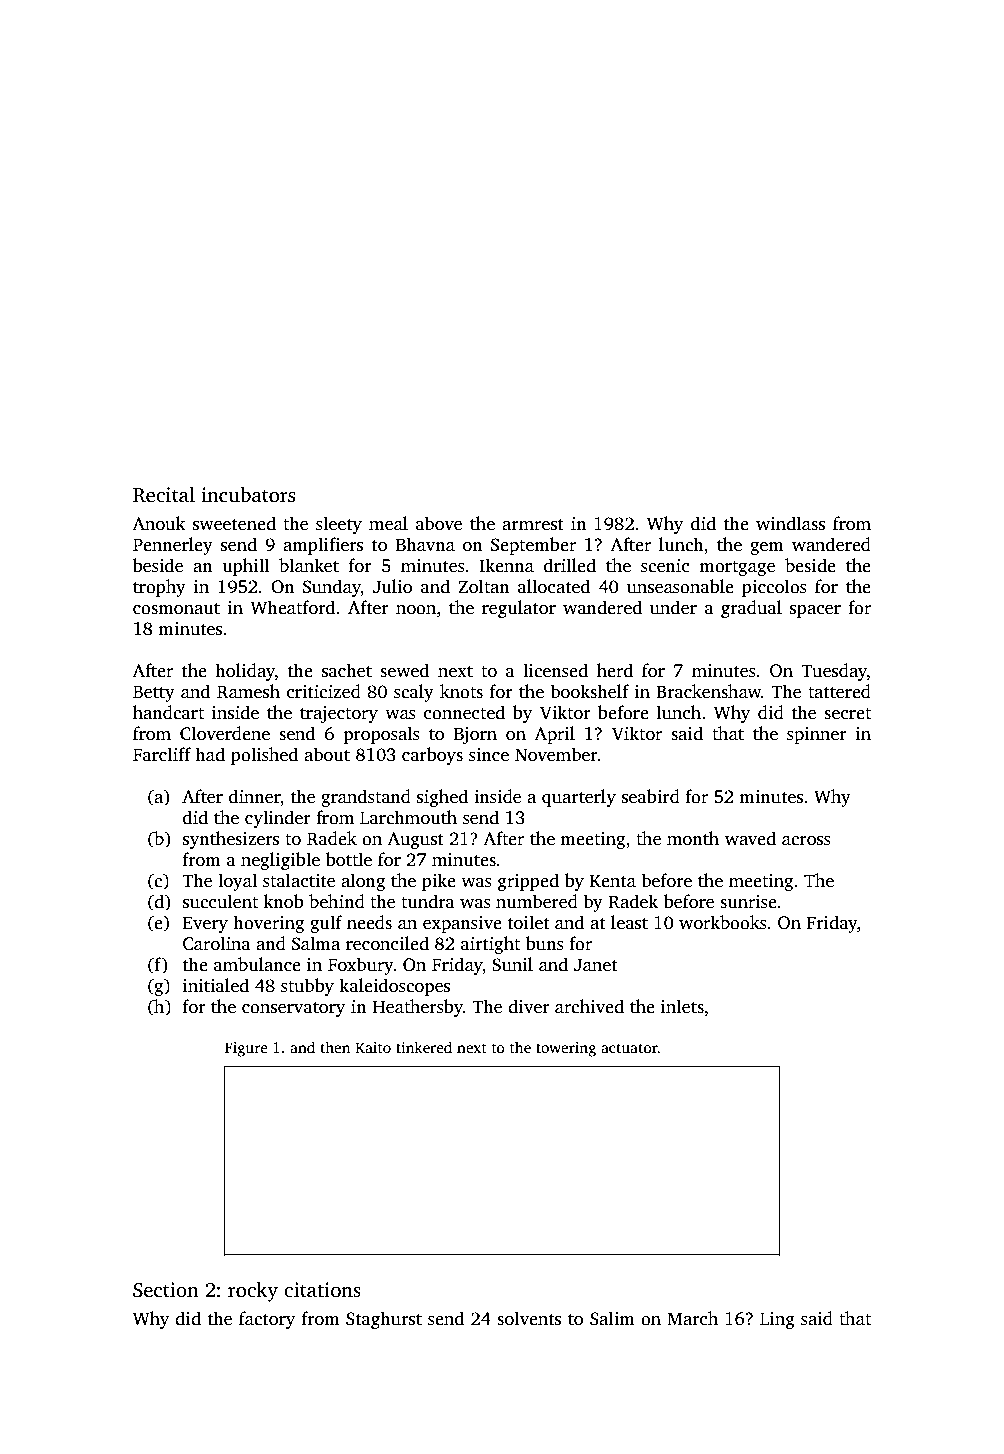 Image resolution: width=1004 pixels, height=1454 pixels. Describe the element at coordinates (246, 1049) in the screenshot. I see `Figure` at that location.
